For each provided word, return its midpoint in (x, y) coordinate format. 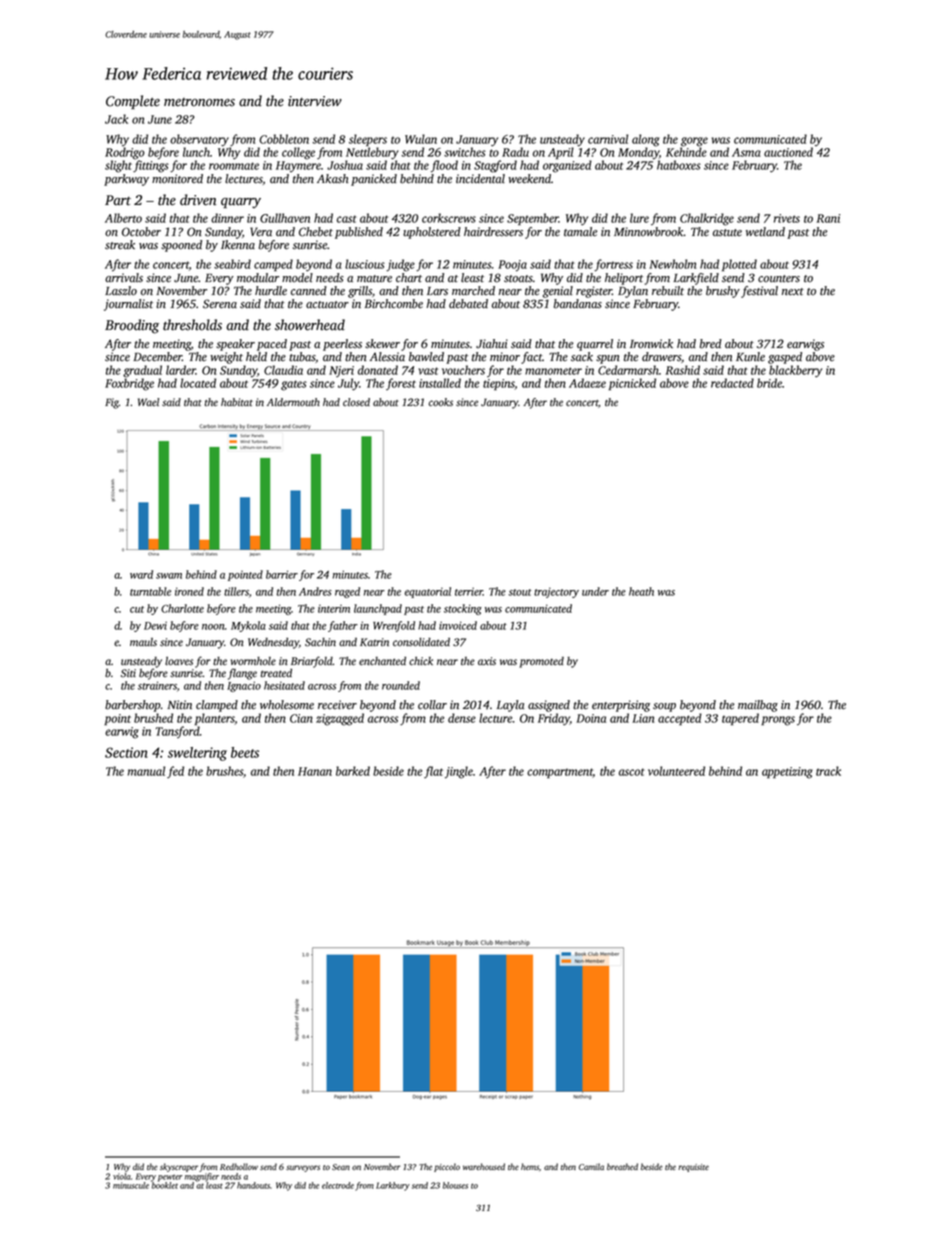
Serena (220, 304)
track (828, 771)
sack (582, 357)
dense (462, 718)
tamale (580, 232)
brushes (224, 771)
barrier (282, 574)
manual (146, 771)
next (793, 292)
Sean (341, 1167)
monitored (177, 179)
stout (520, 592)
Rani (828, 218)
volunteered (676, 771)
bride (769, 383)
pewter (170, 1178)
